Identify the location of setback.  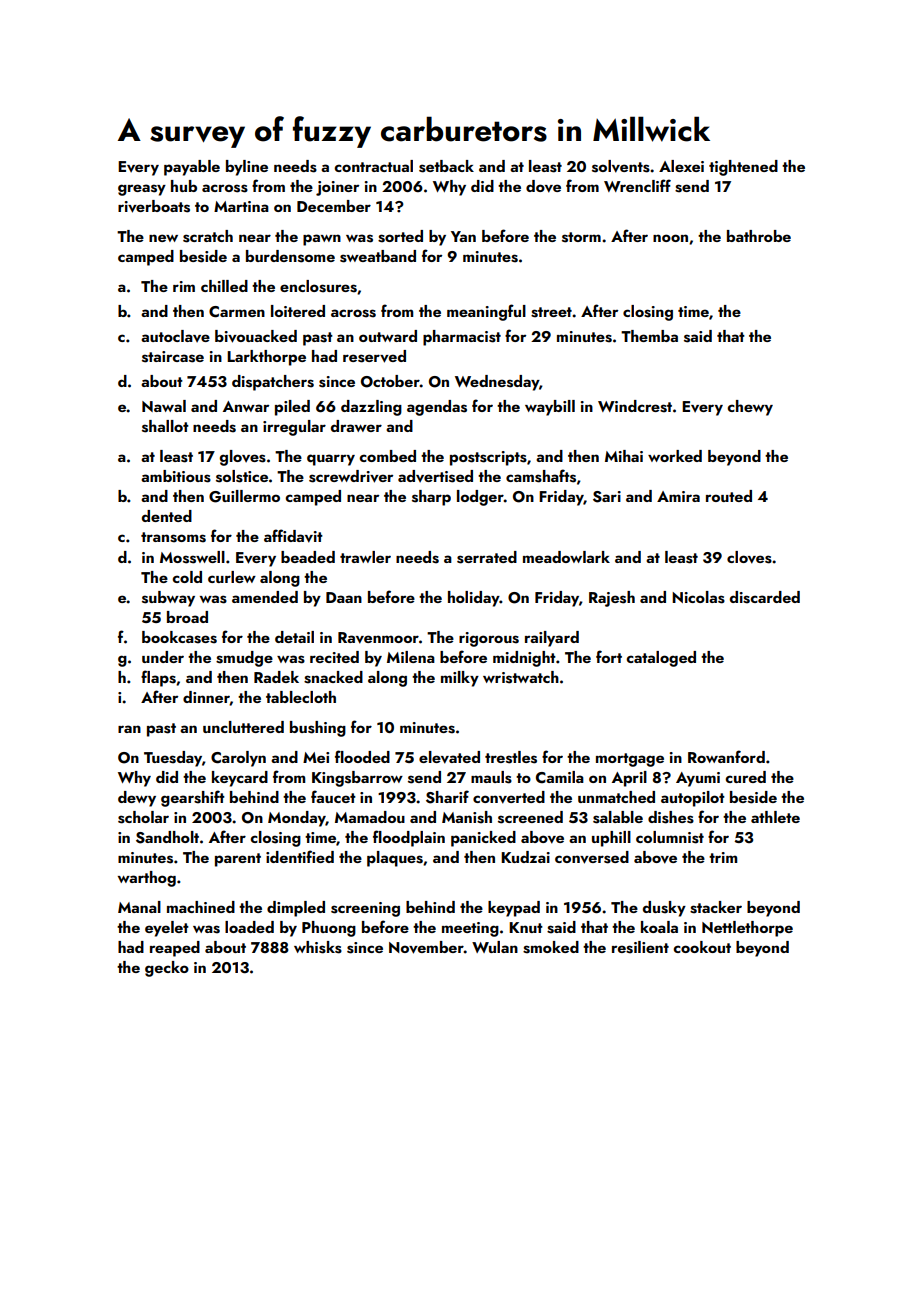
(446, 166).
